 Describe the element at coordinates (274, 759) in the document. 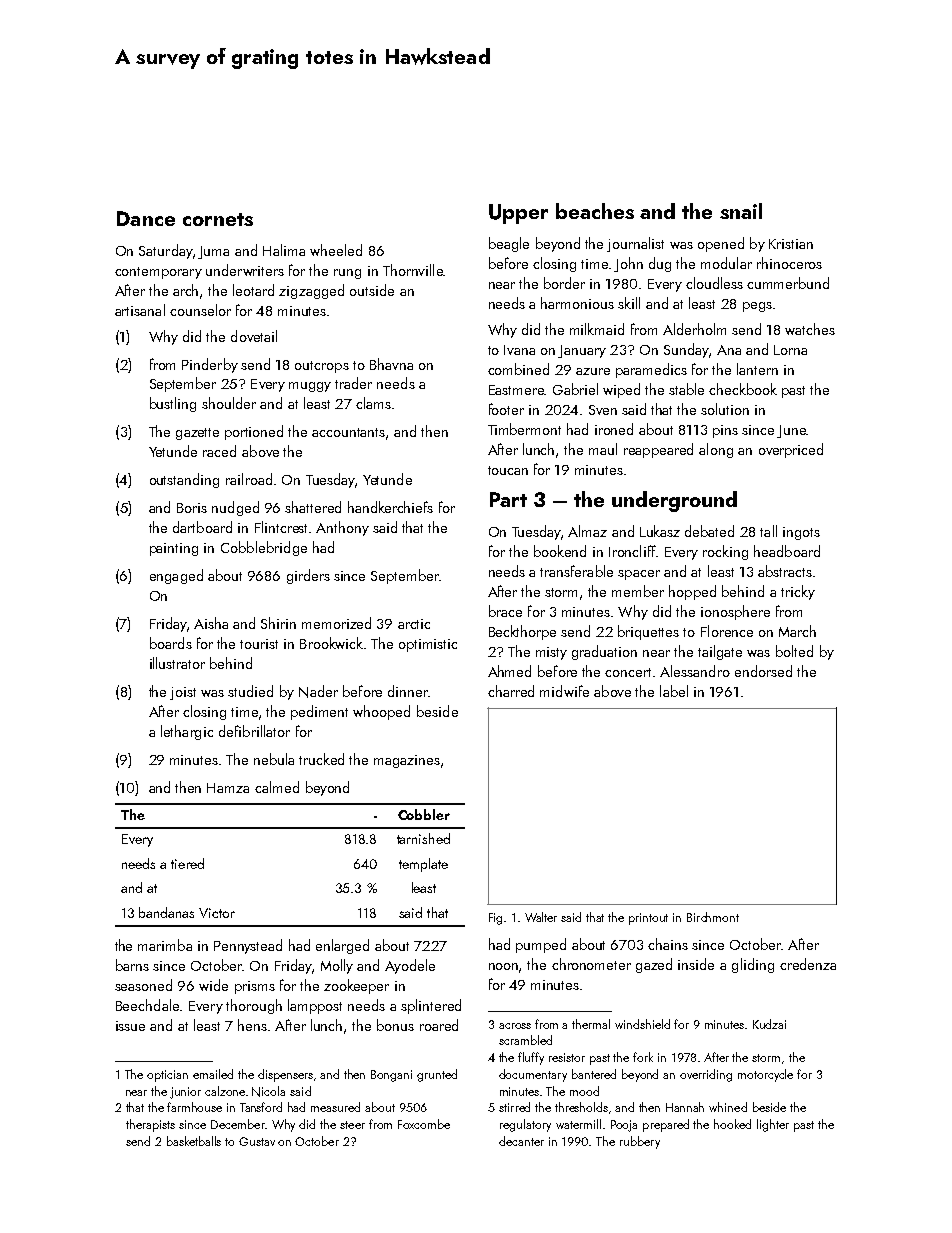

I see `nebula` at that location.
